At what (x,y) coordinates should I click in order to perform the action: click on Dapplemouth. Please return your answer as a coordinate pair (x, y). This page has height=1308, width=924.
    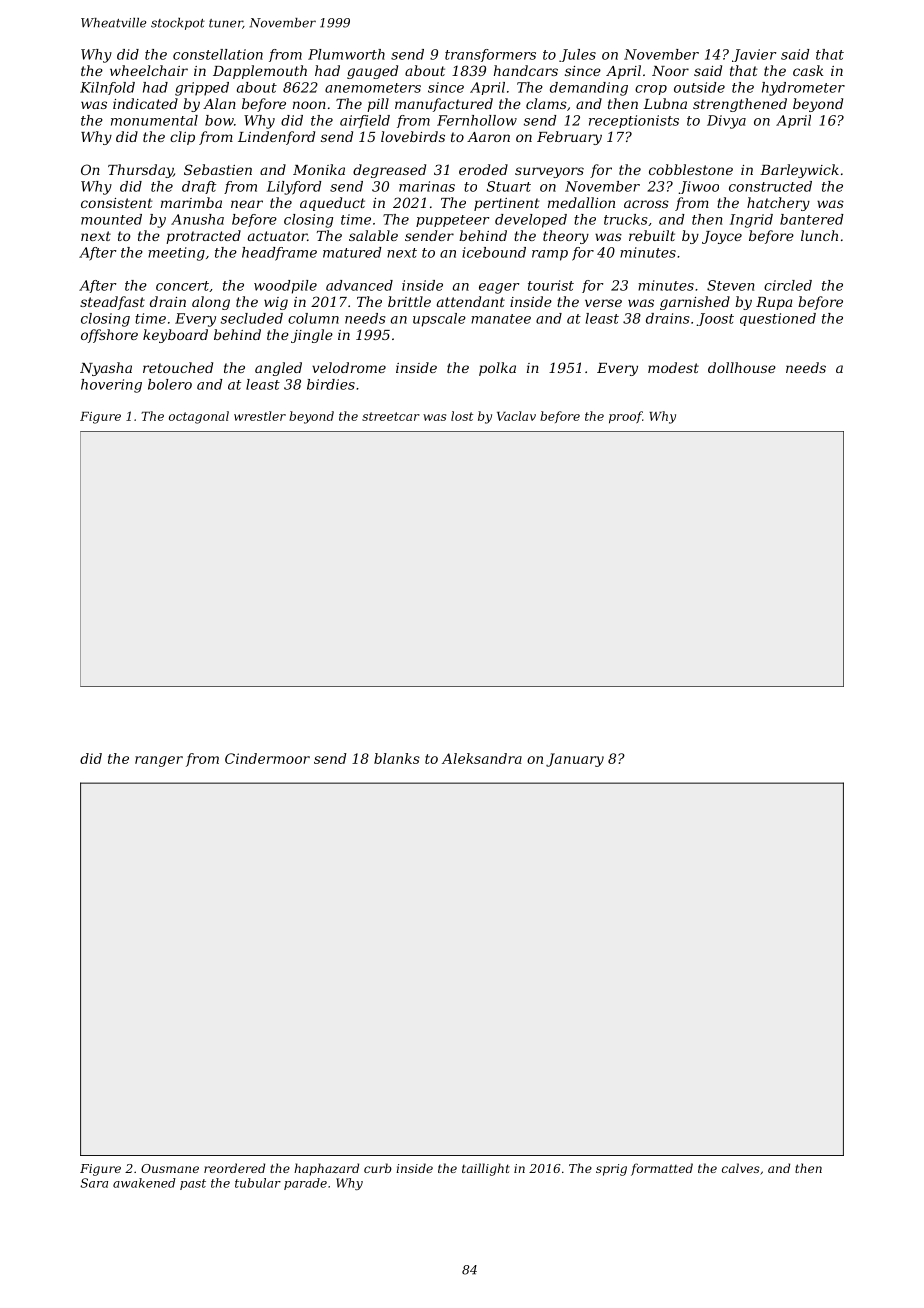
    Looking at the image, I should click on (260, 72).
